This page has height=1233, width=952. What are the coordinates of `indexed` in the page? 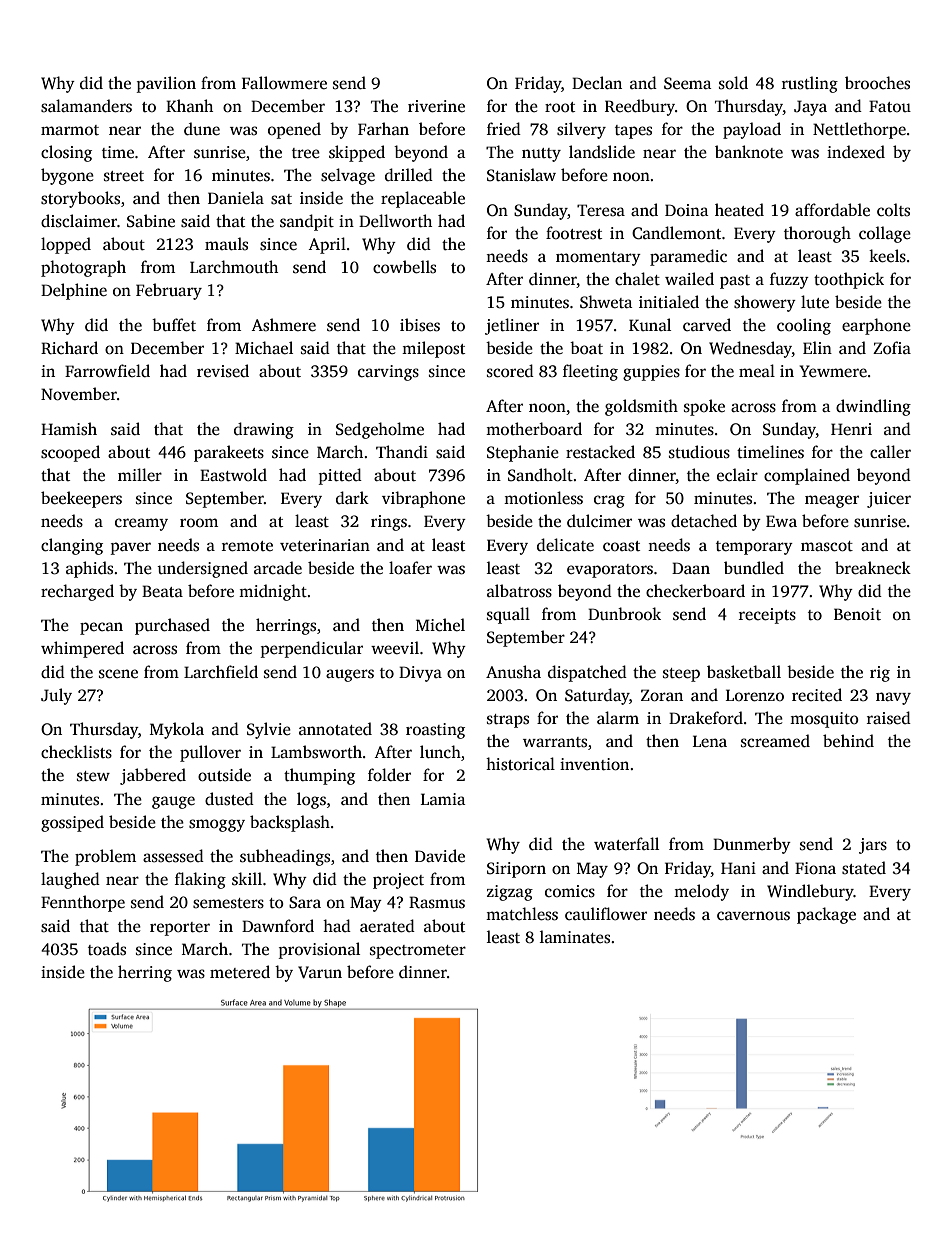 It's located at (856, 152).
